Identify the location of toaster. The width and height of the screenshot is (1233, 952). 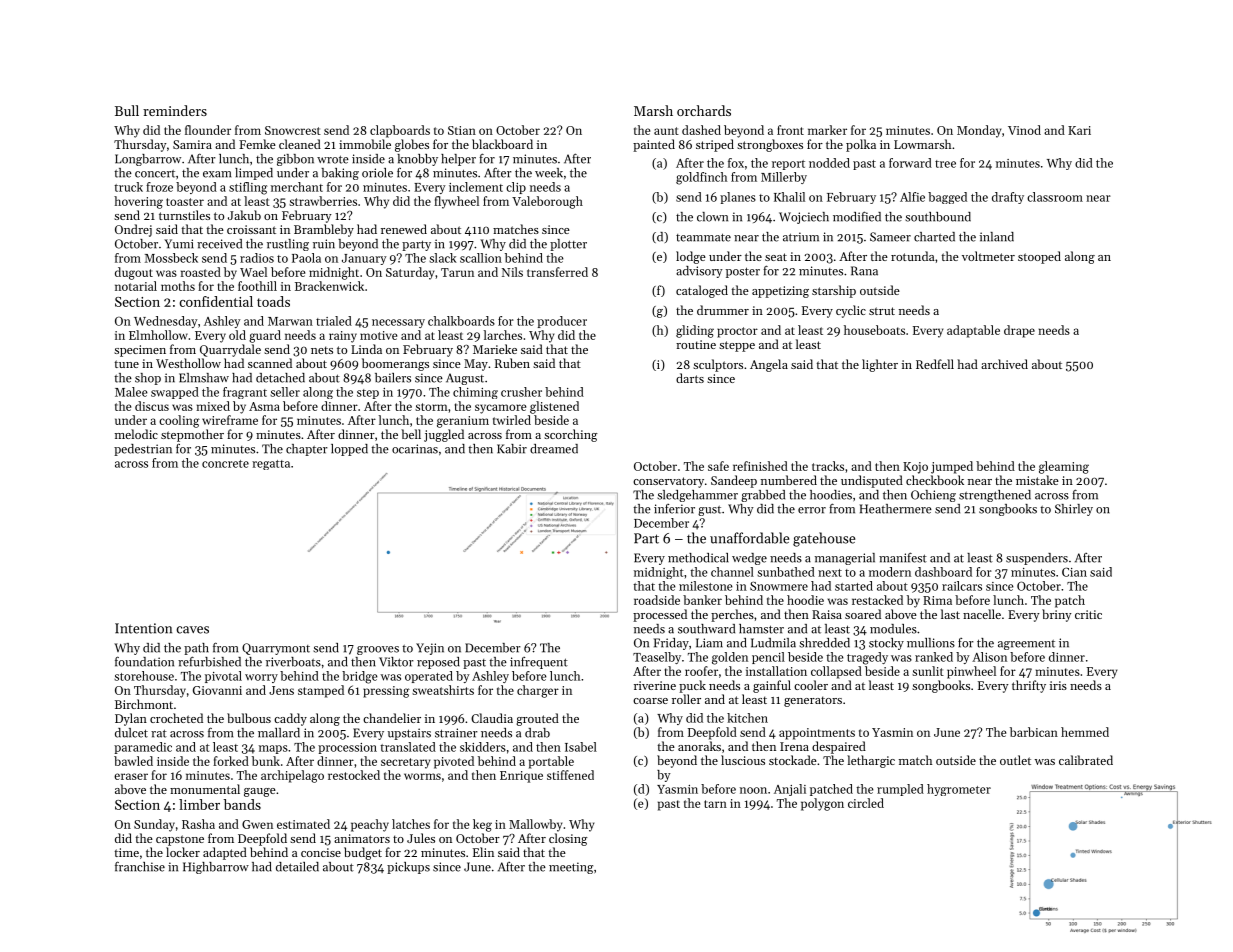
(185, 202).
